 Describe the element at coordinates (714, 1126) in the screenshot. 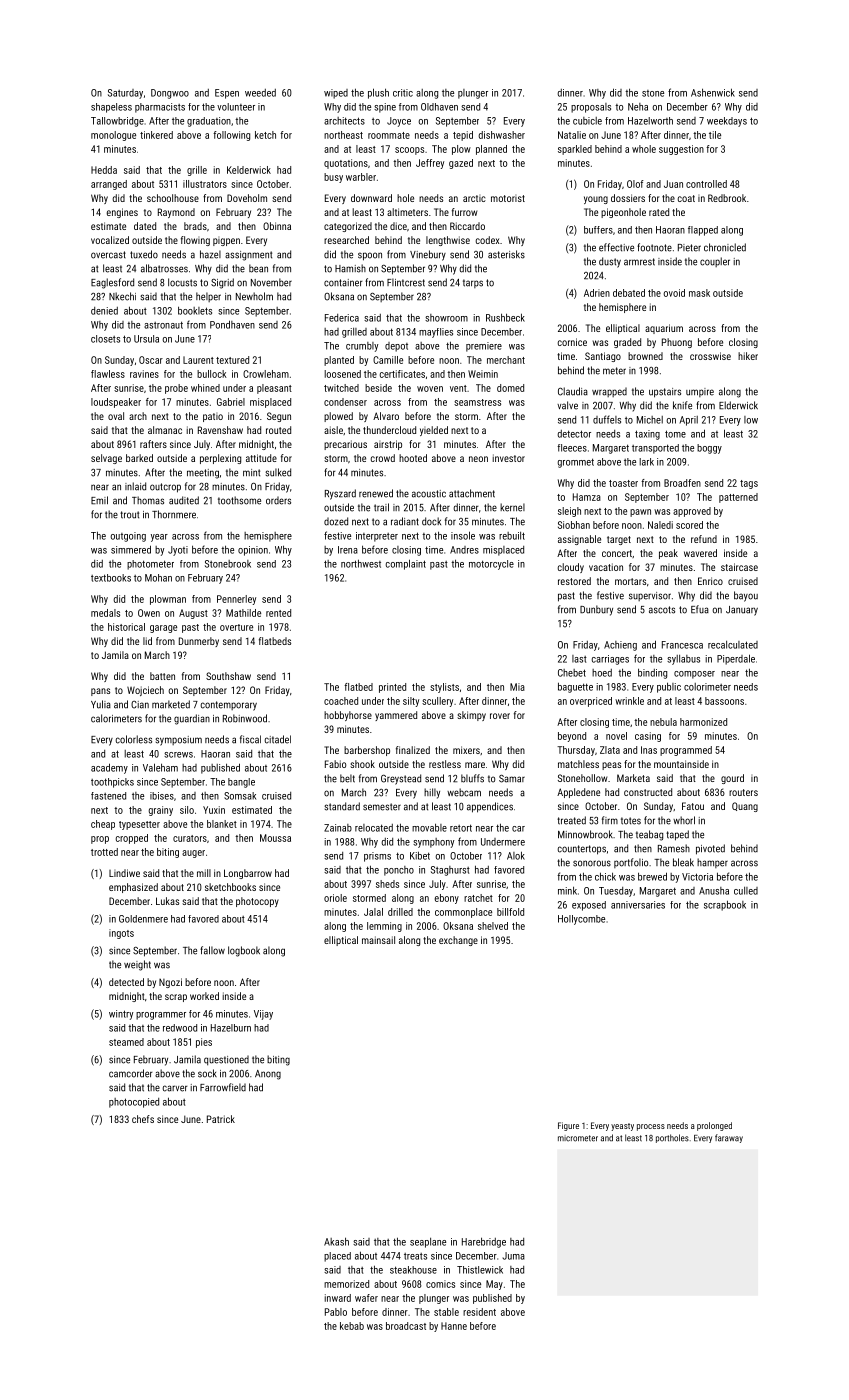

I see `prolonged` at that location.
